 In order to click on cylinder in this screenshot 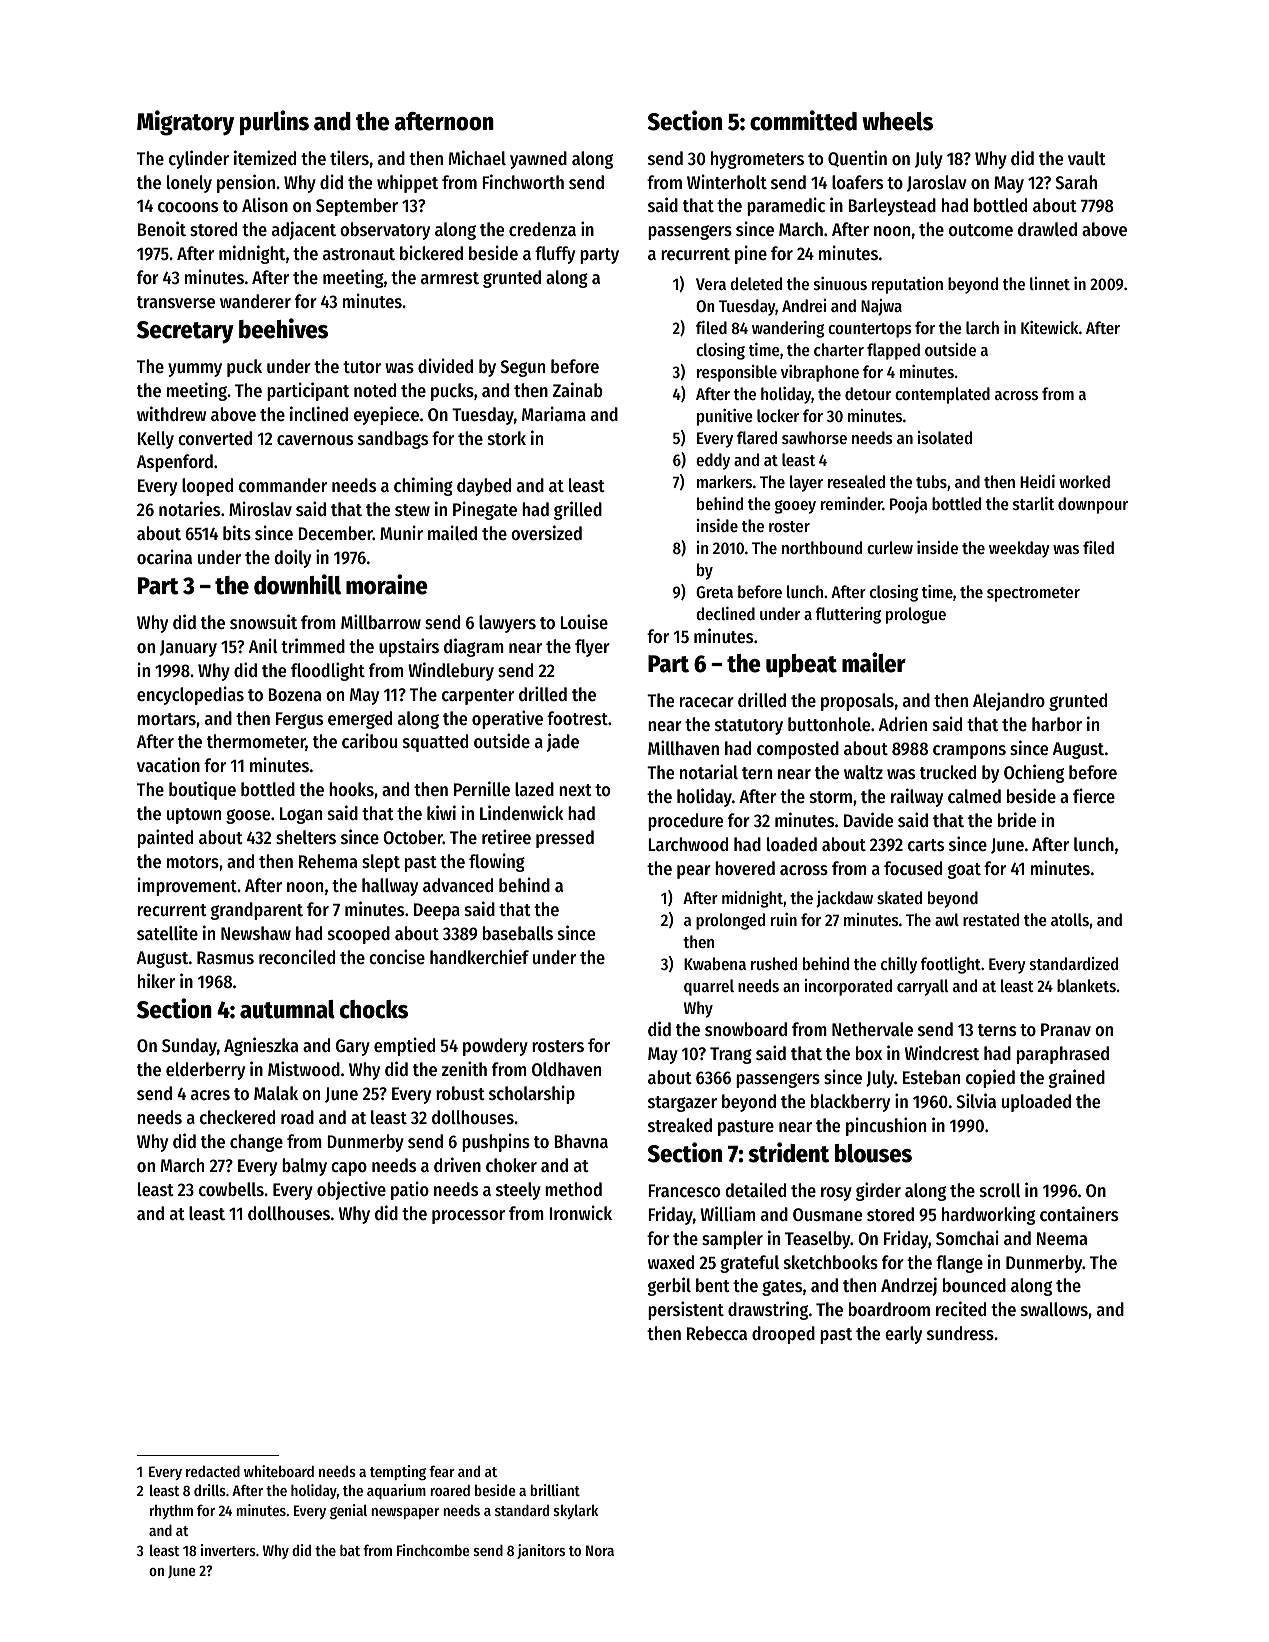, I will do `click(199, 159)`.
